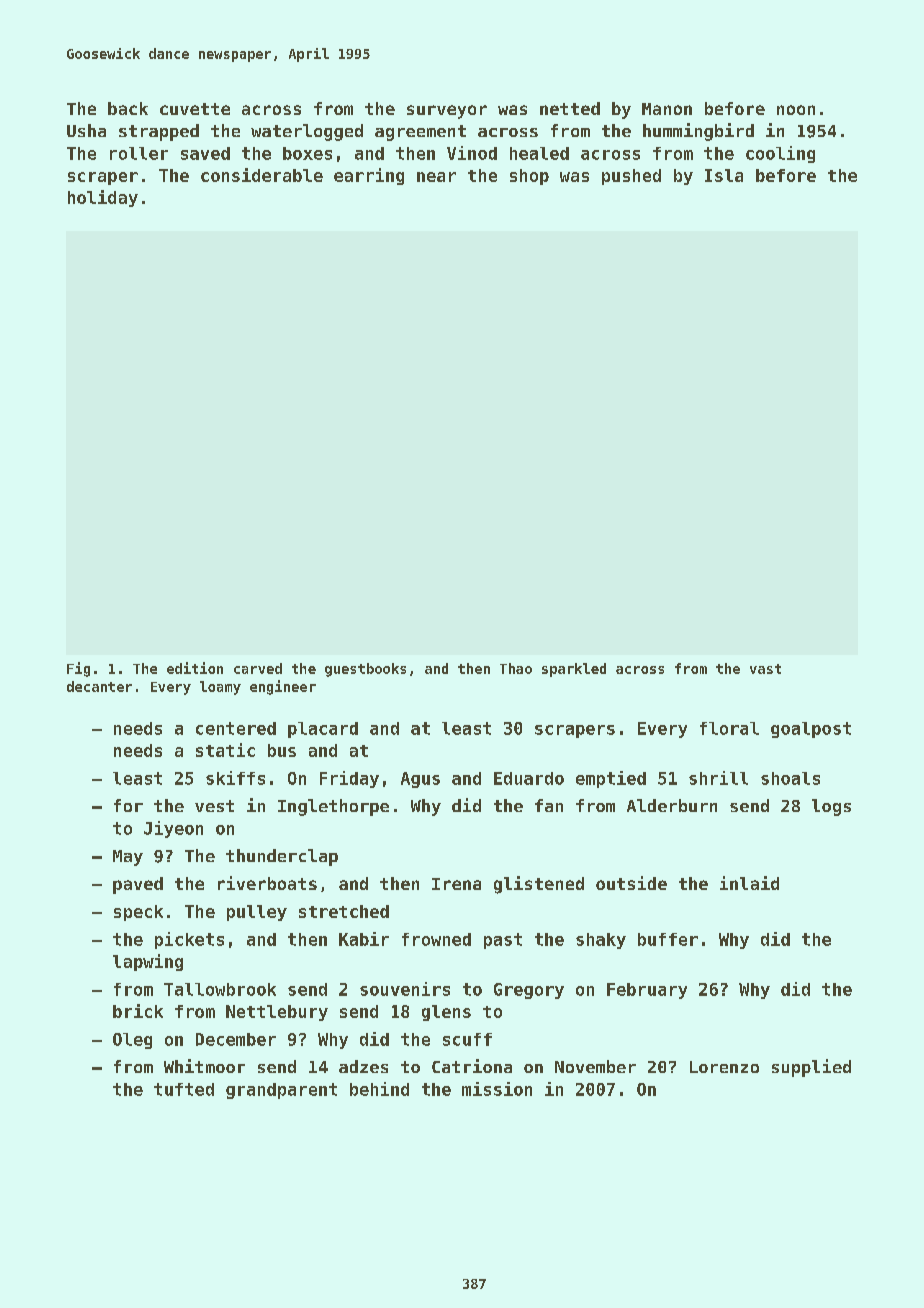  I want to click on vast, so click(765, 669).
